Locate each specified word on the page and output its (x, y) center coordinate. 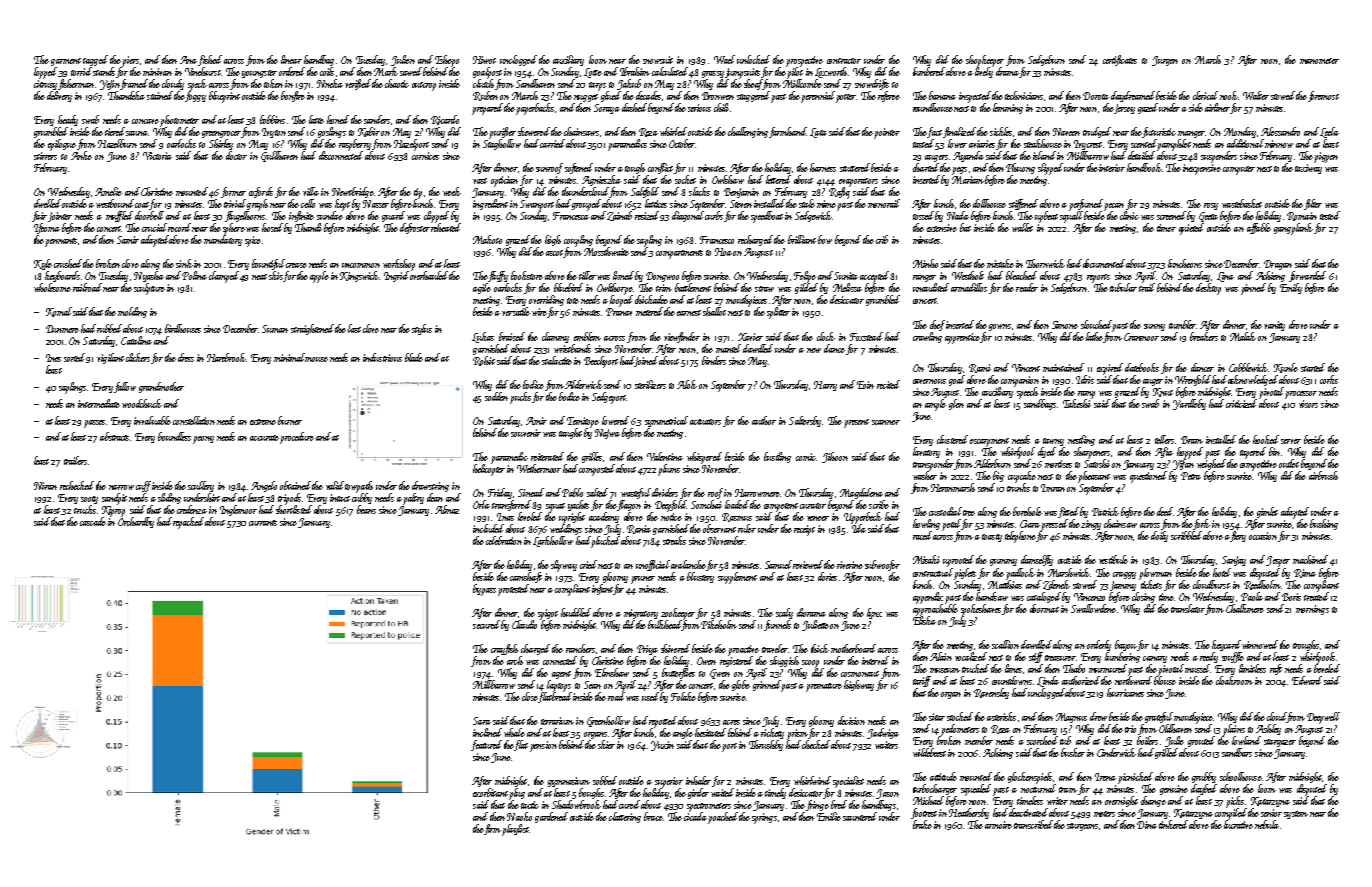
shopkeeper (985, 61)
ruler (747, 528)
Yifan (1183, 464)
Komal (59, 312)
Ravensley (991, 693)
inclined (487, 732)
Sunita (846, 276)
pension (543, 746)
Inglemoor (238, 510)
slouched (1096, 324)
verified (358, 84)
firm (492, 829)
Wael (724, 59)
